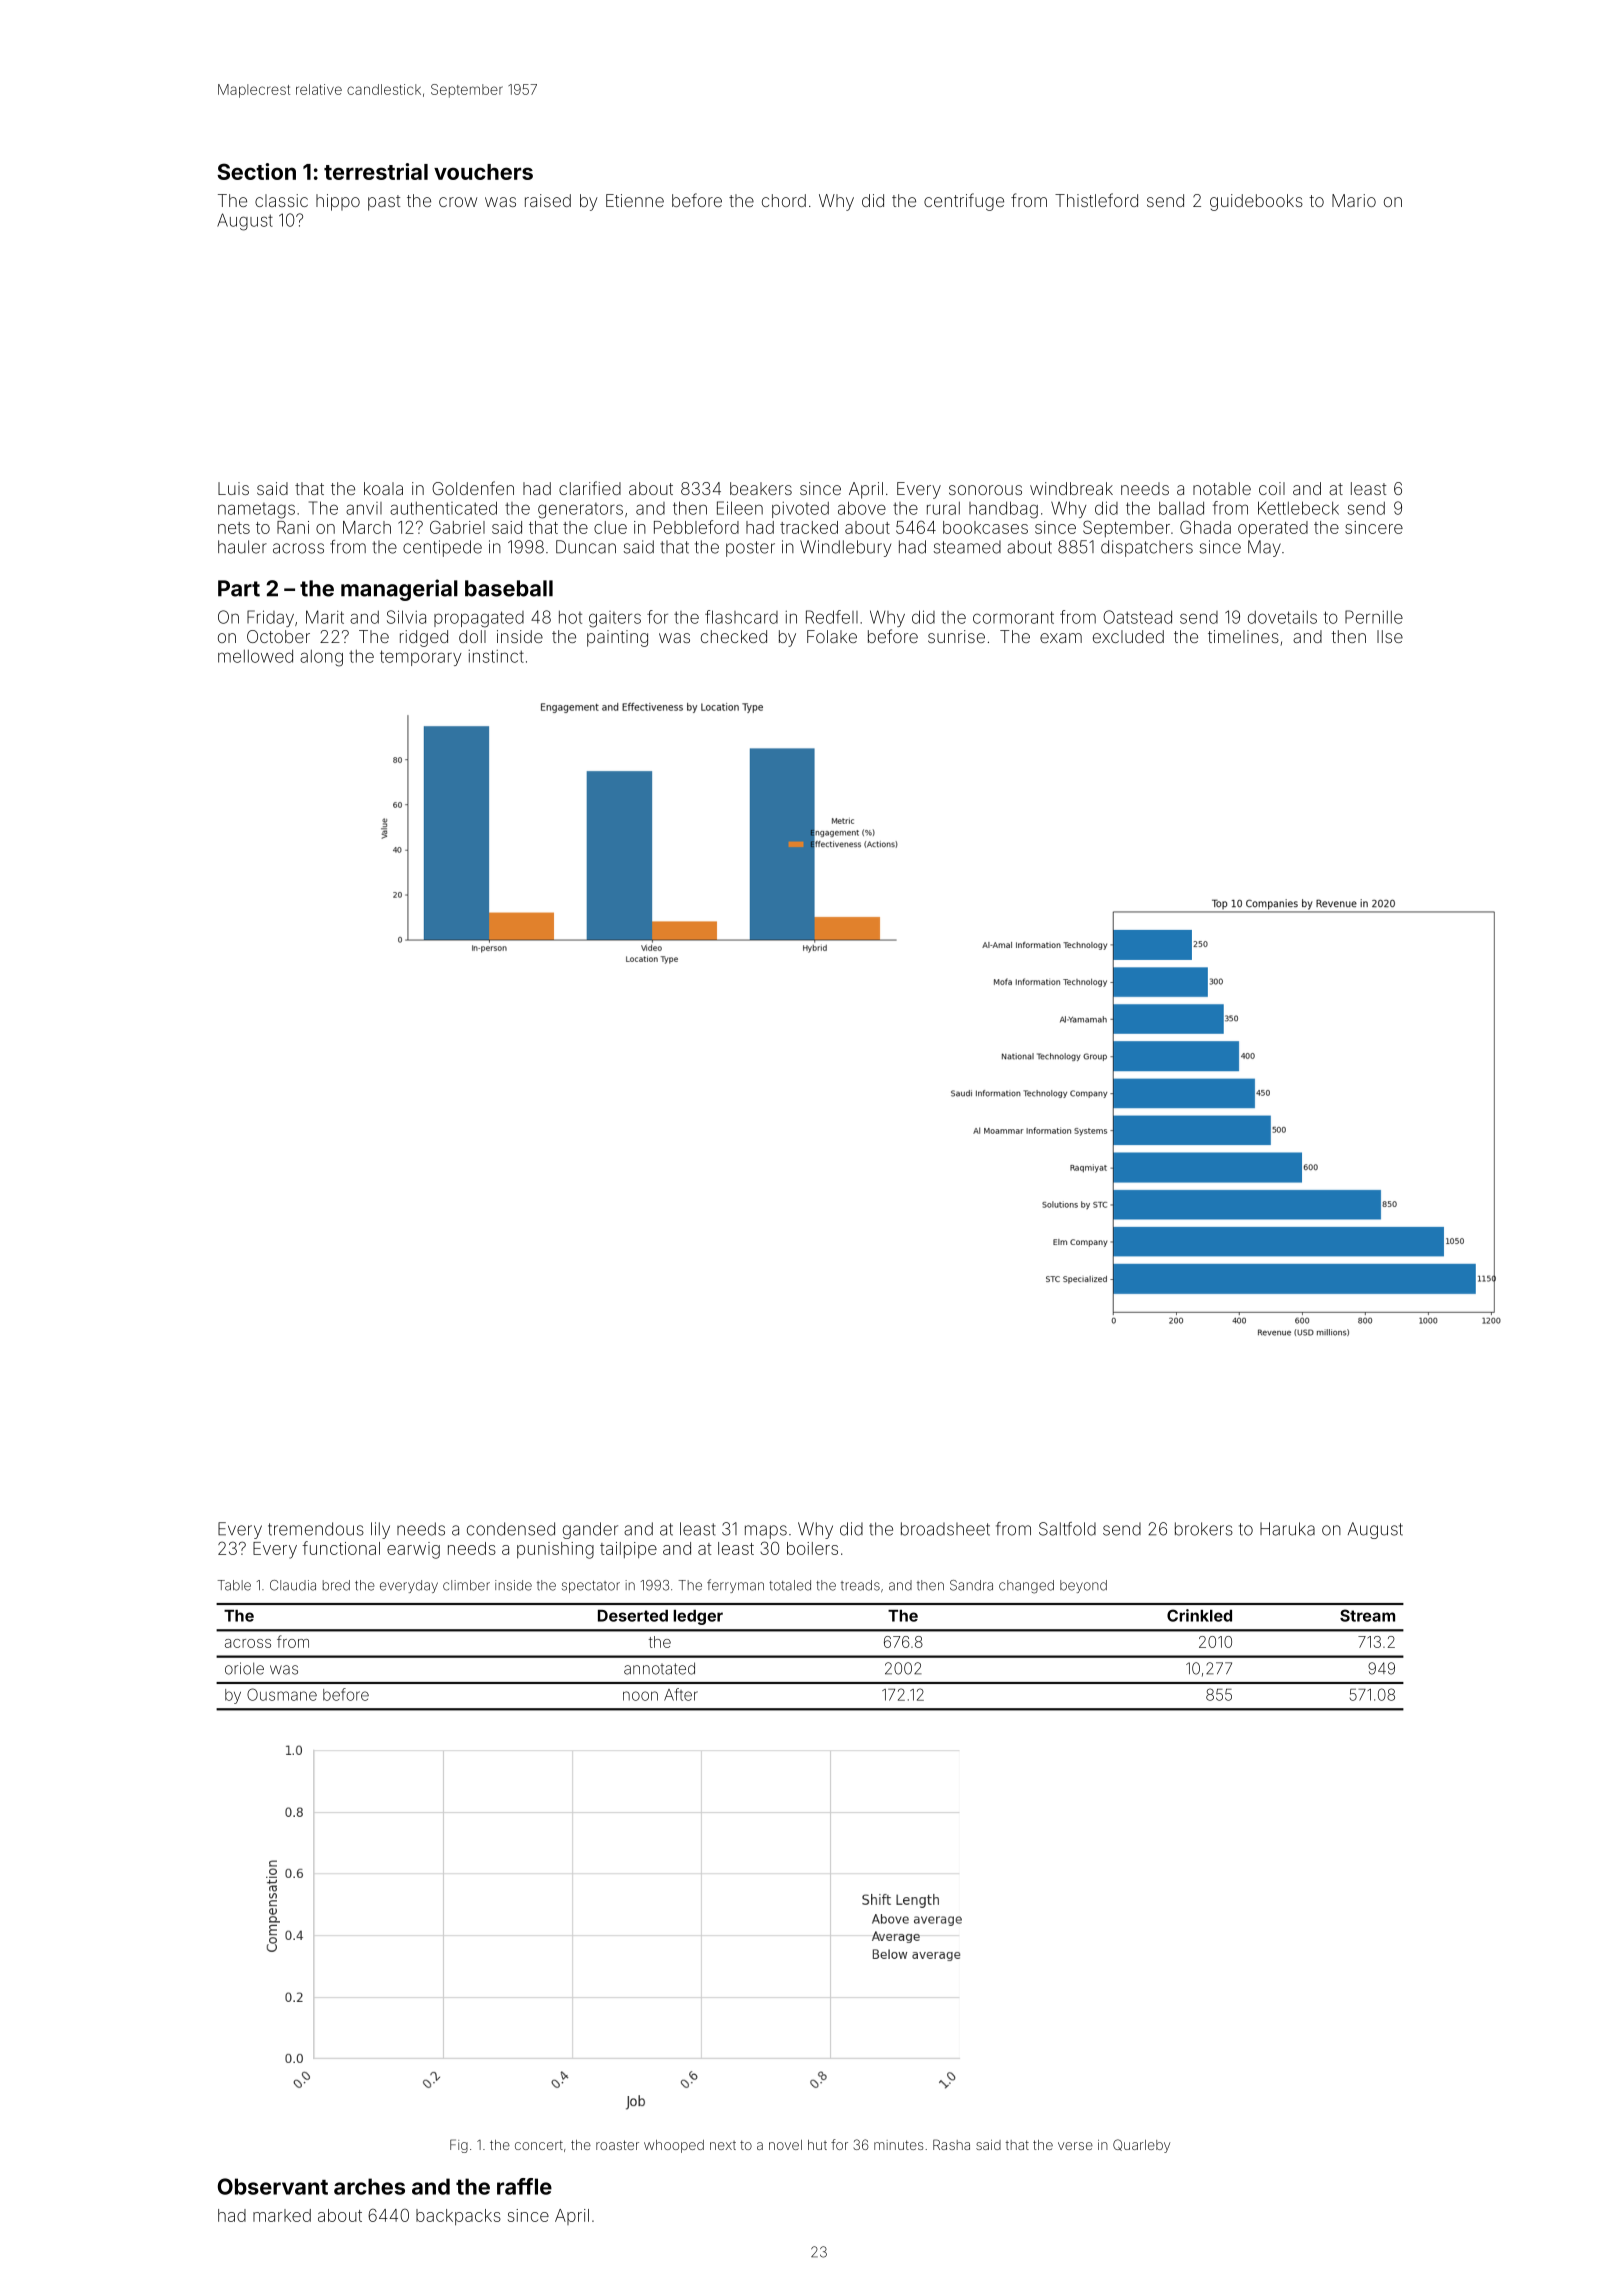 The image size is (1620, 2292). What do you see at coordinates (1141, 2146) in the image?
I see `Quarleby` at bounding box center [1141, 2146].
